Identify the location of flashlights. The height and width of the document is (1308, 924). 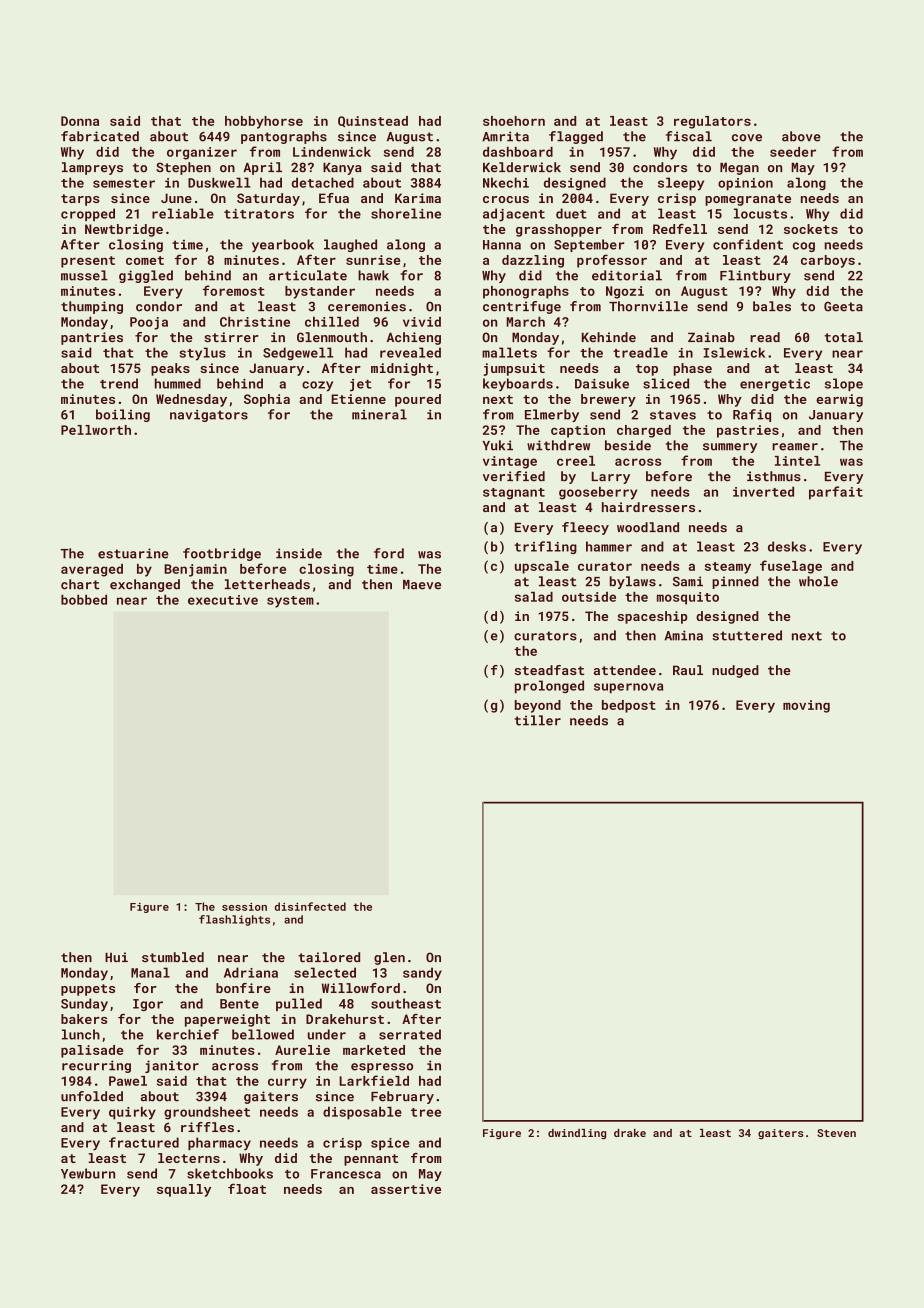
(234, 920).
